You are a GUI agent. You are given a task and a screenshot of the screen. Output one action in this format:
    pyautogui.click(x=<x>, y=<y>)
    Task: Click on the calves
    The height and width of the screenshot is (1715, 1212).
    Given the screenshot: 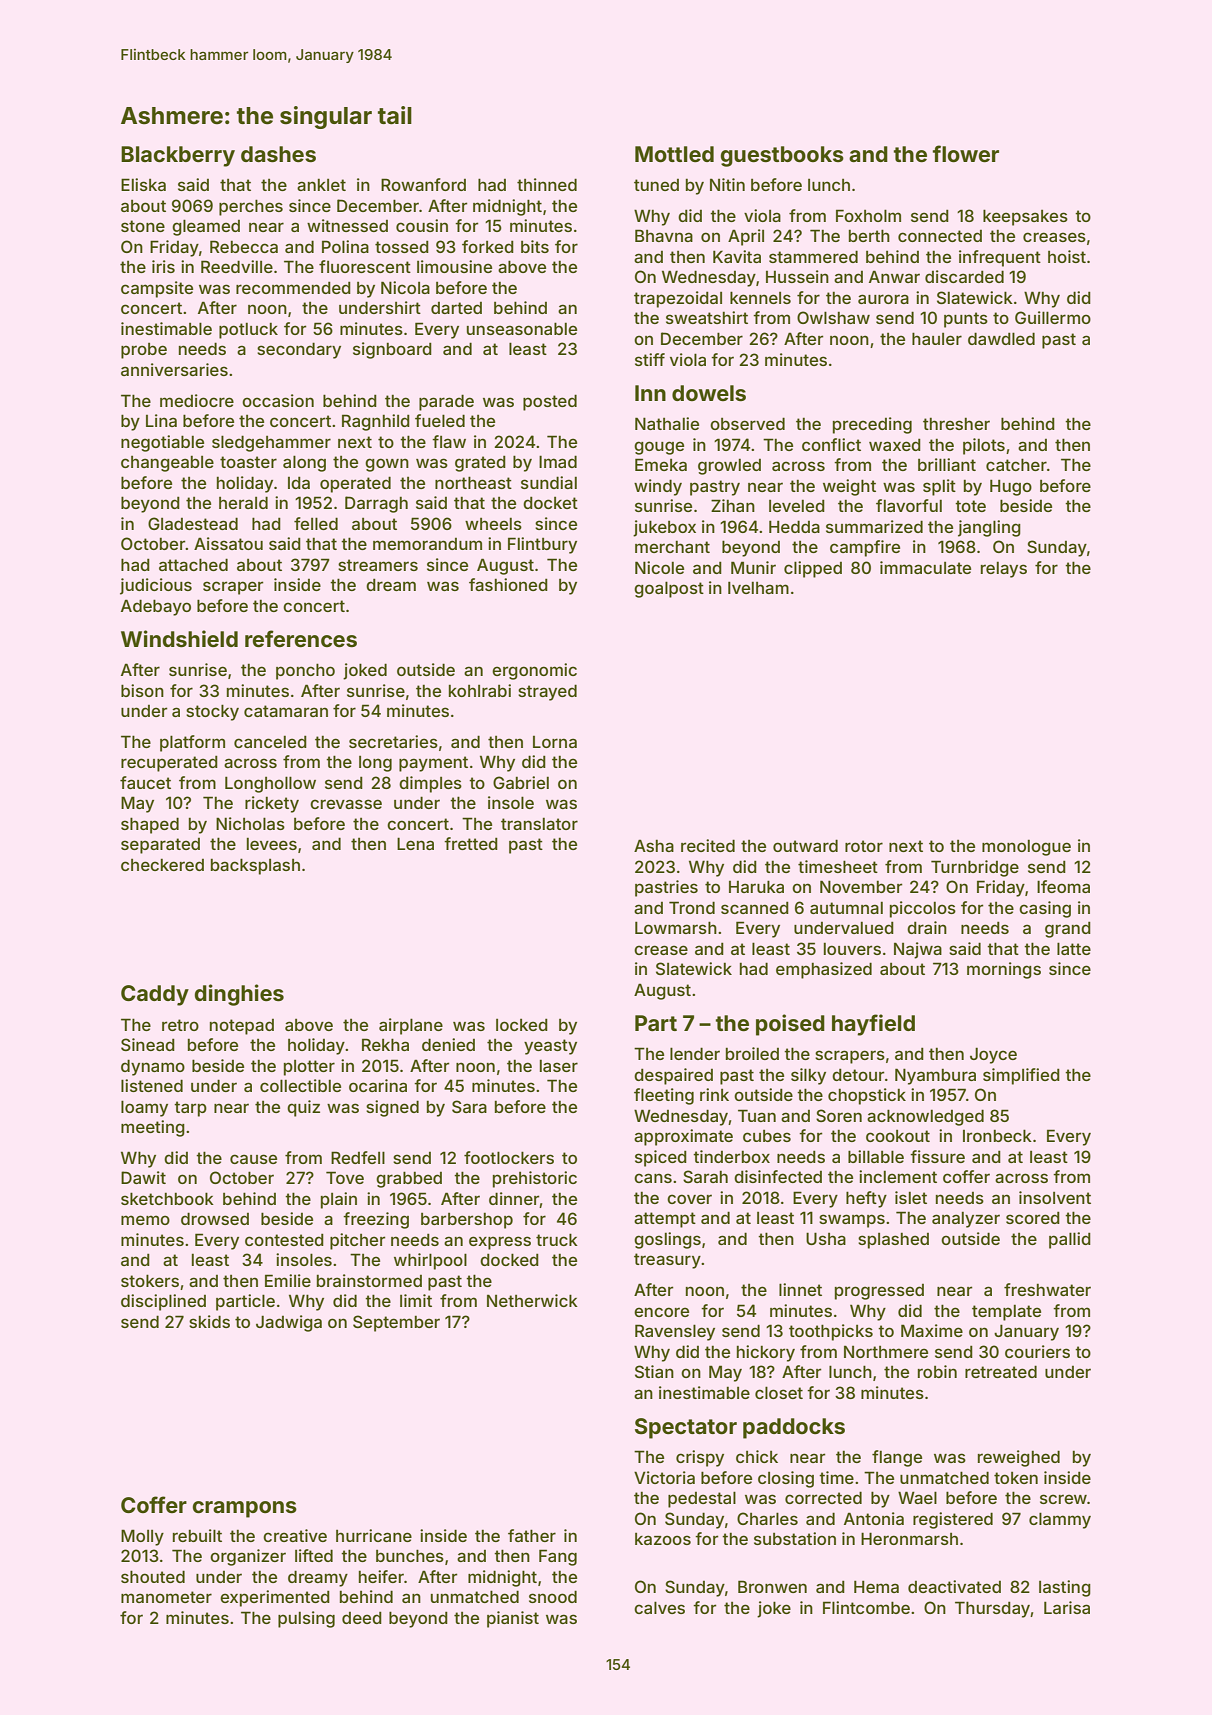 What is the action you would take?
    pyautogui.click(x=659, y=1607)
